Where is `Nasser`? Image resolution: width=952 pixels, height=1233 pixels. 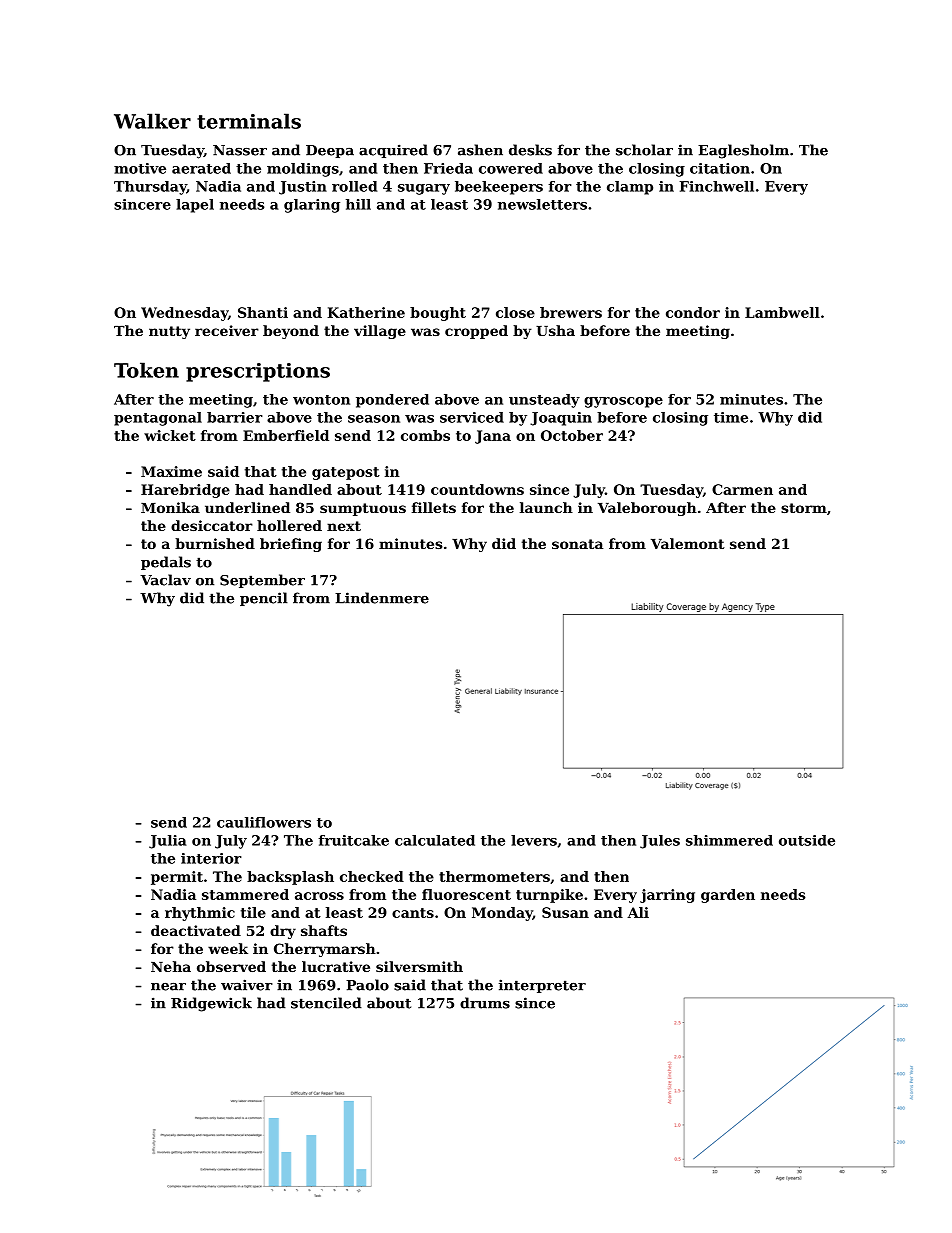
Nasser is located at coordinates (240, 150).
